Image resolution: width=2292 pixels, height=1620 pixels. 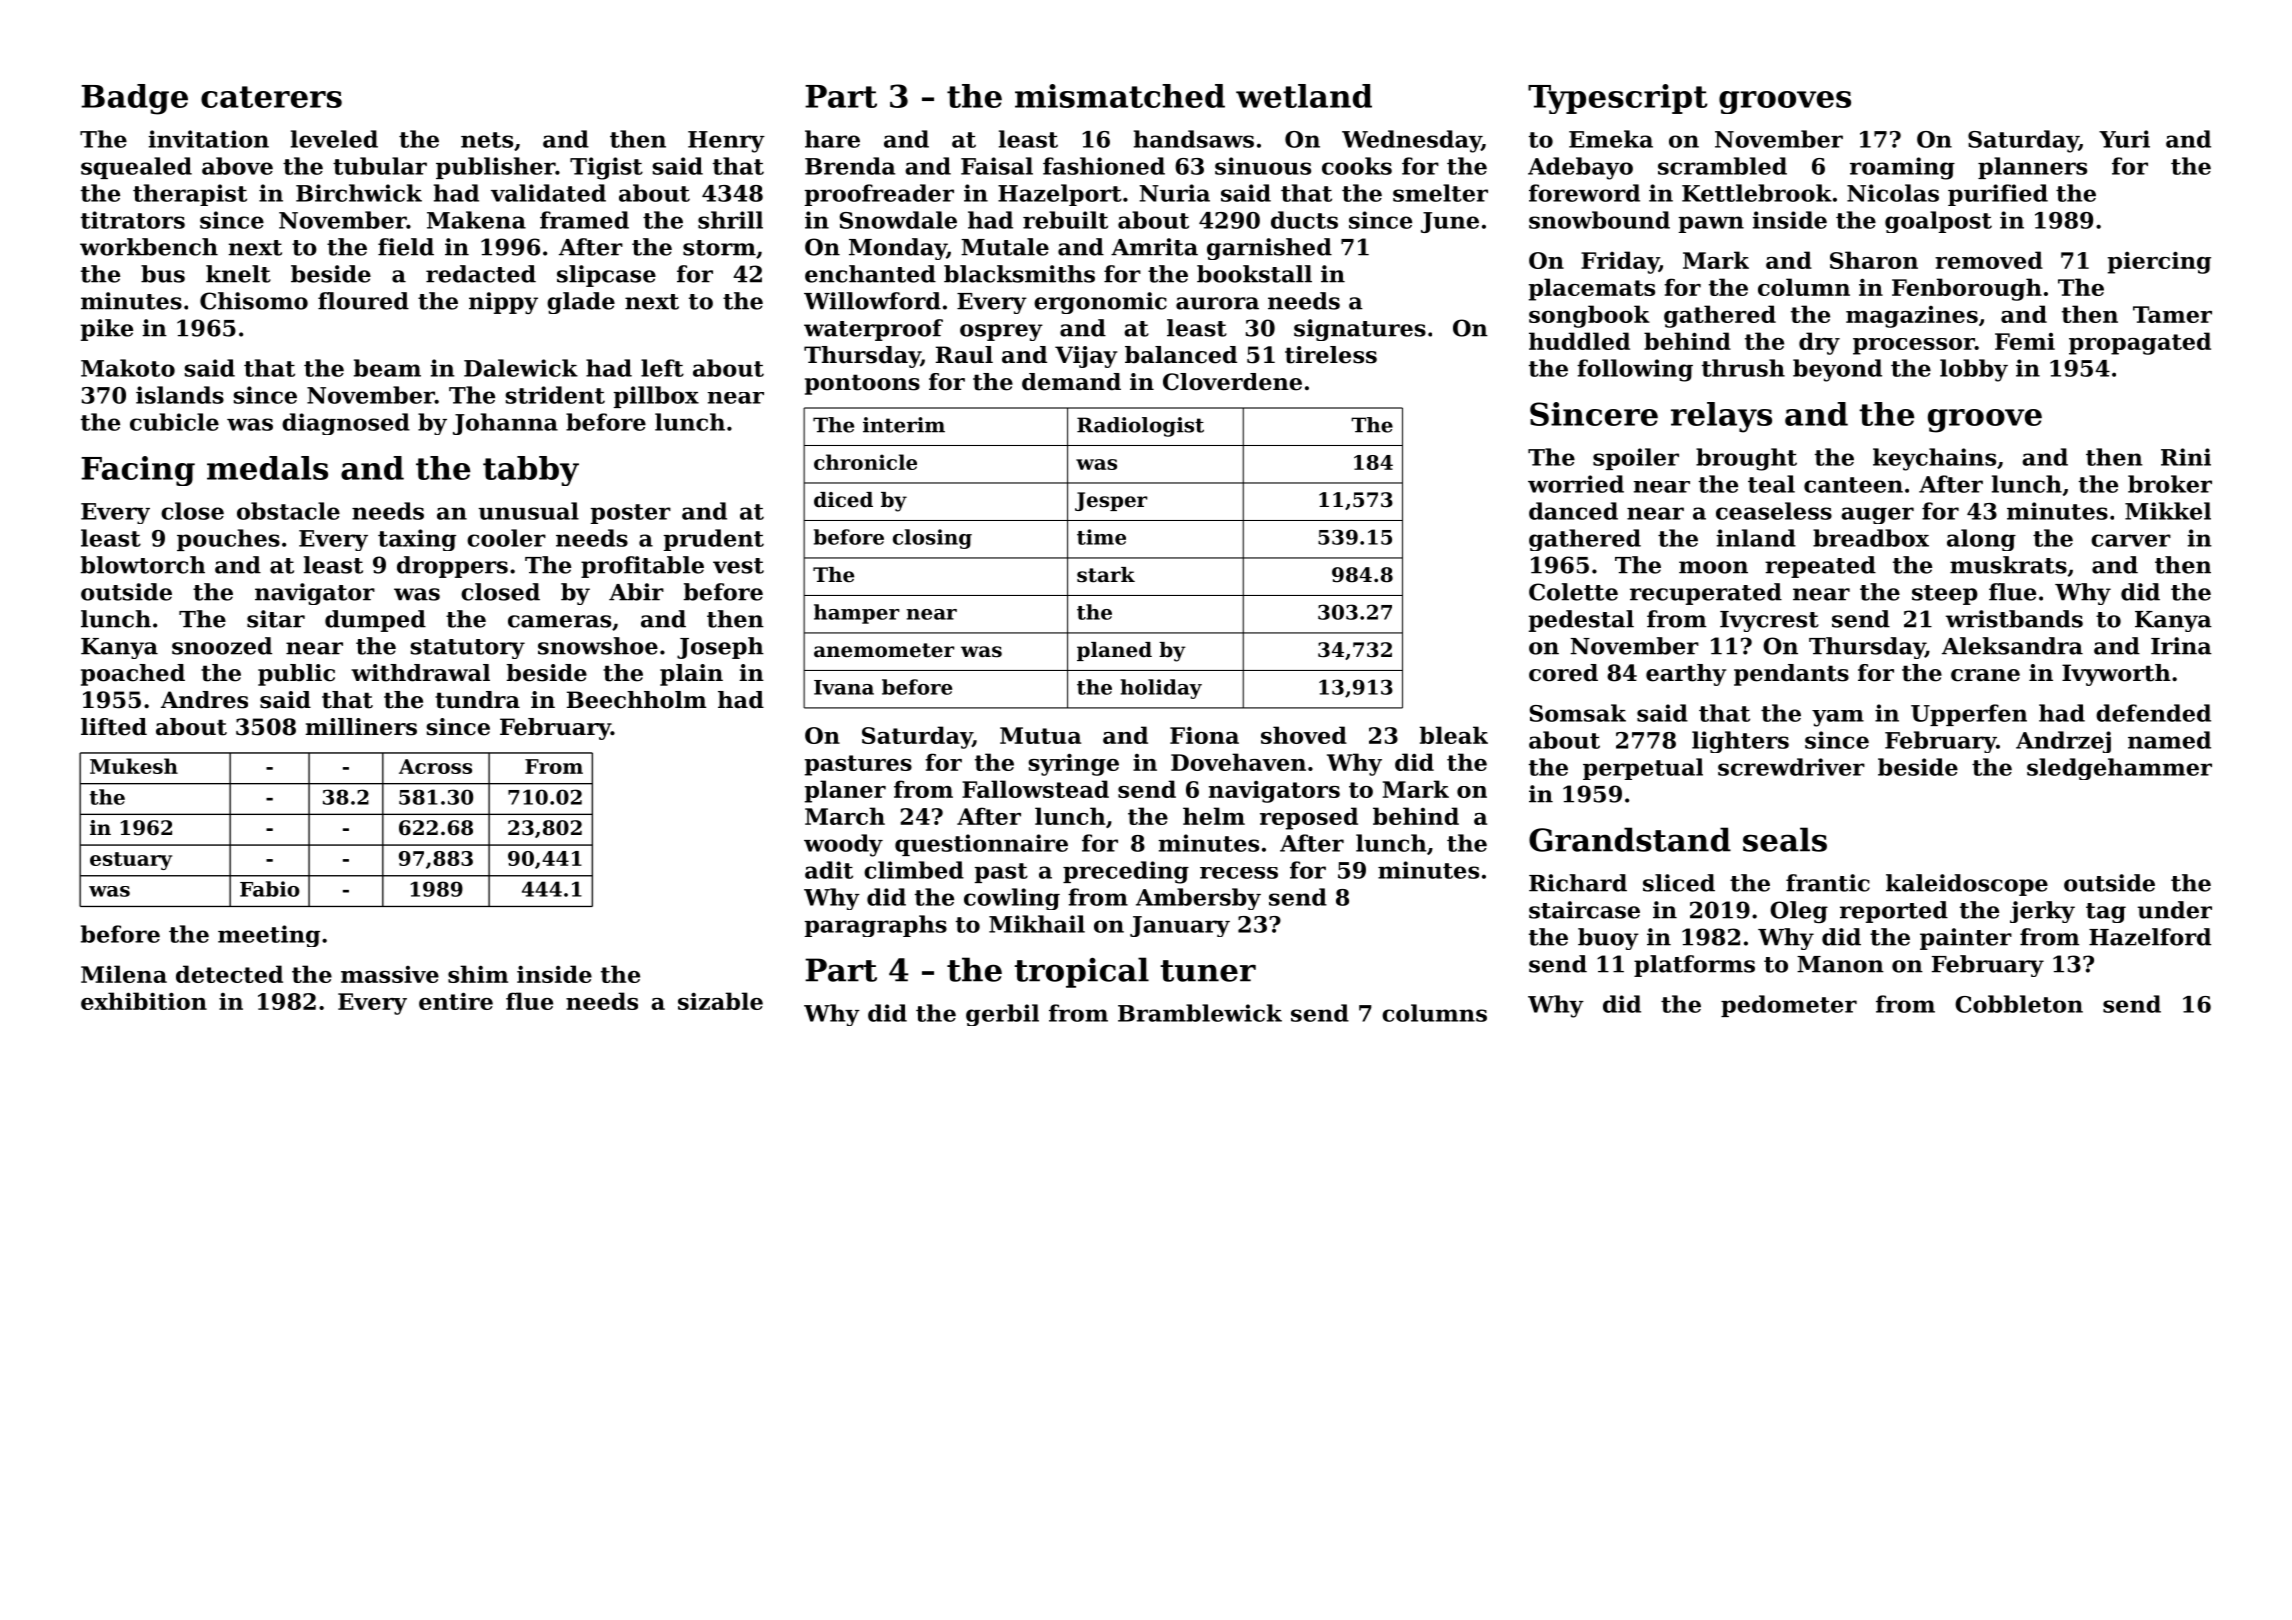 I want to click on crane, so click(x=1985, y=675).
